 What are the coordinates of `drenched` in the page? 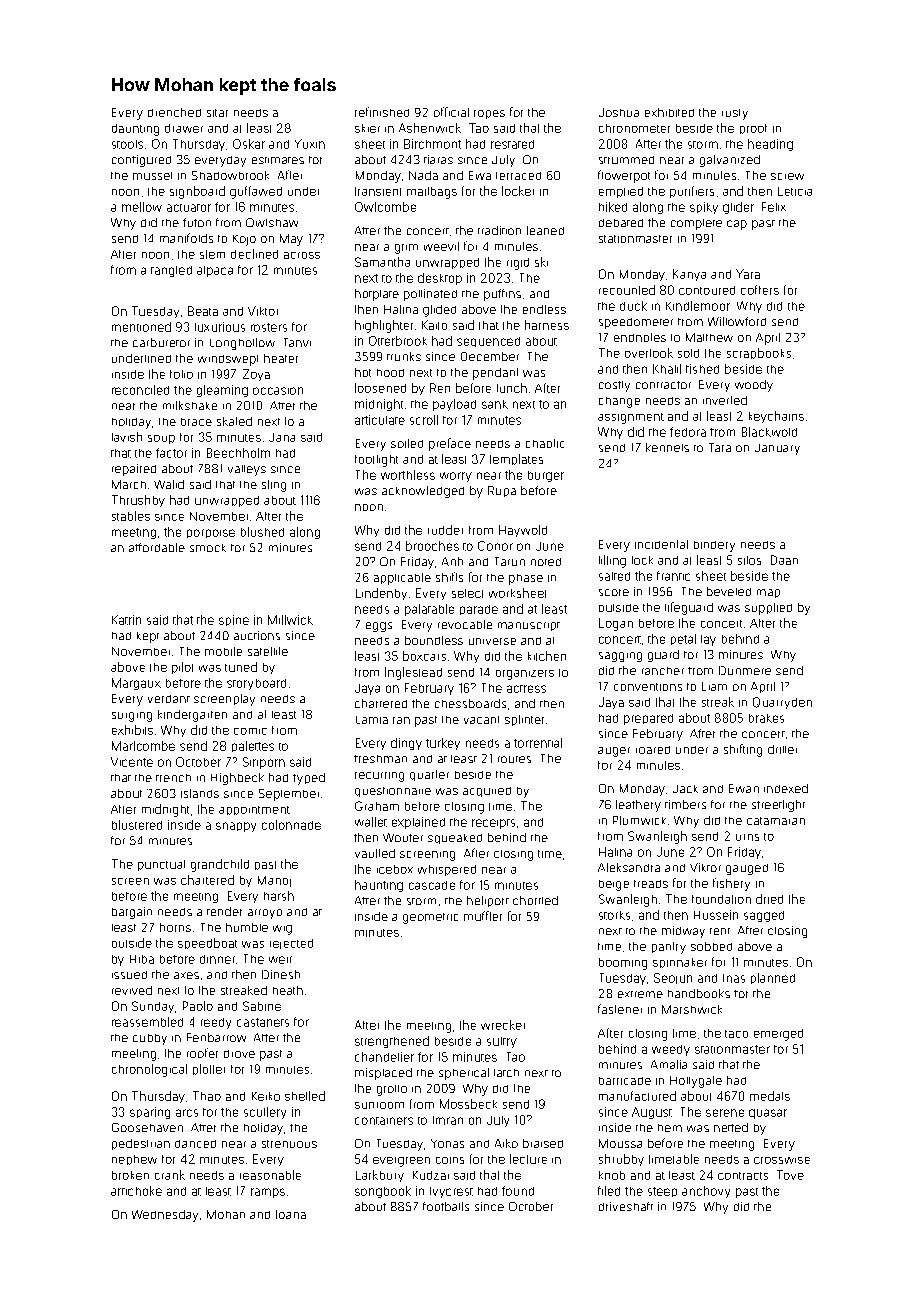 It's located at (174, 112).
